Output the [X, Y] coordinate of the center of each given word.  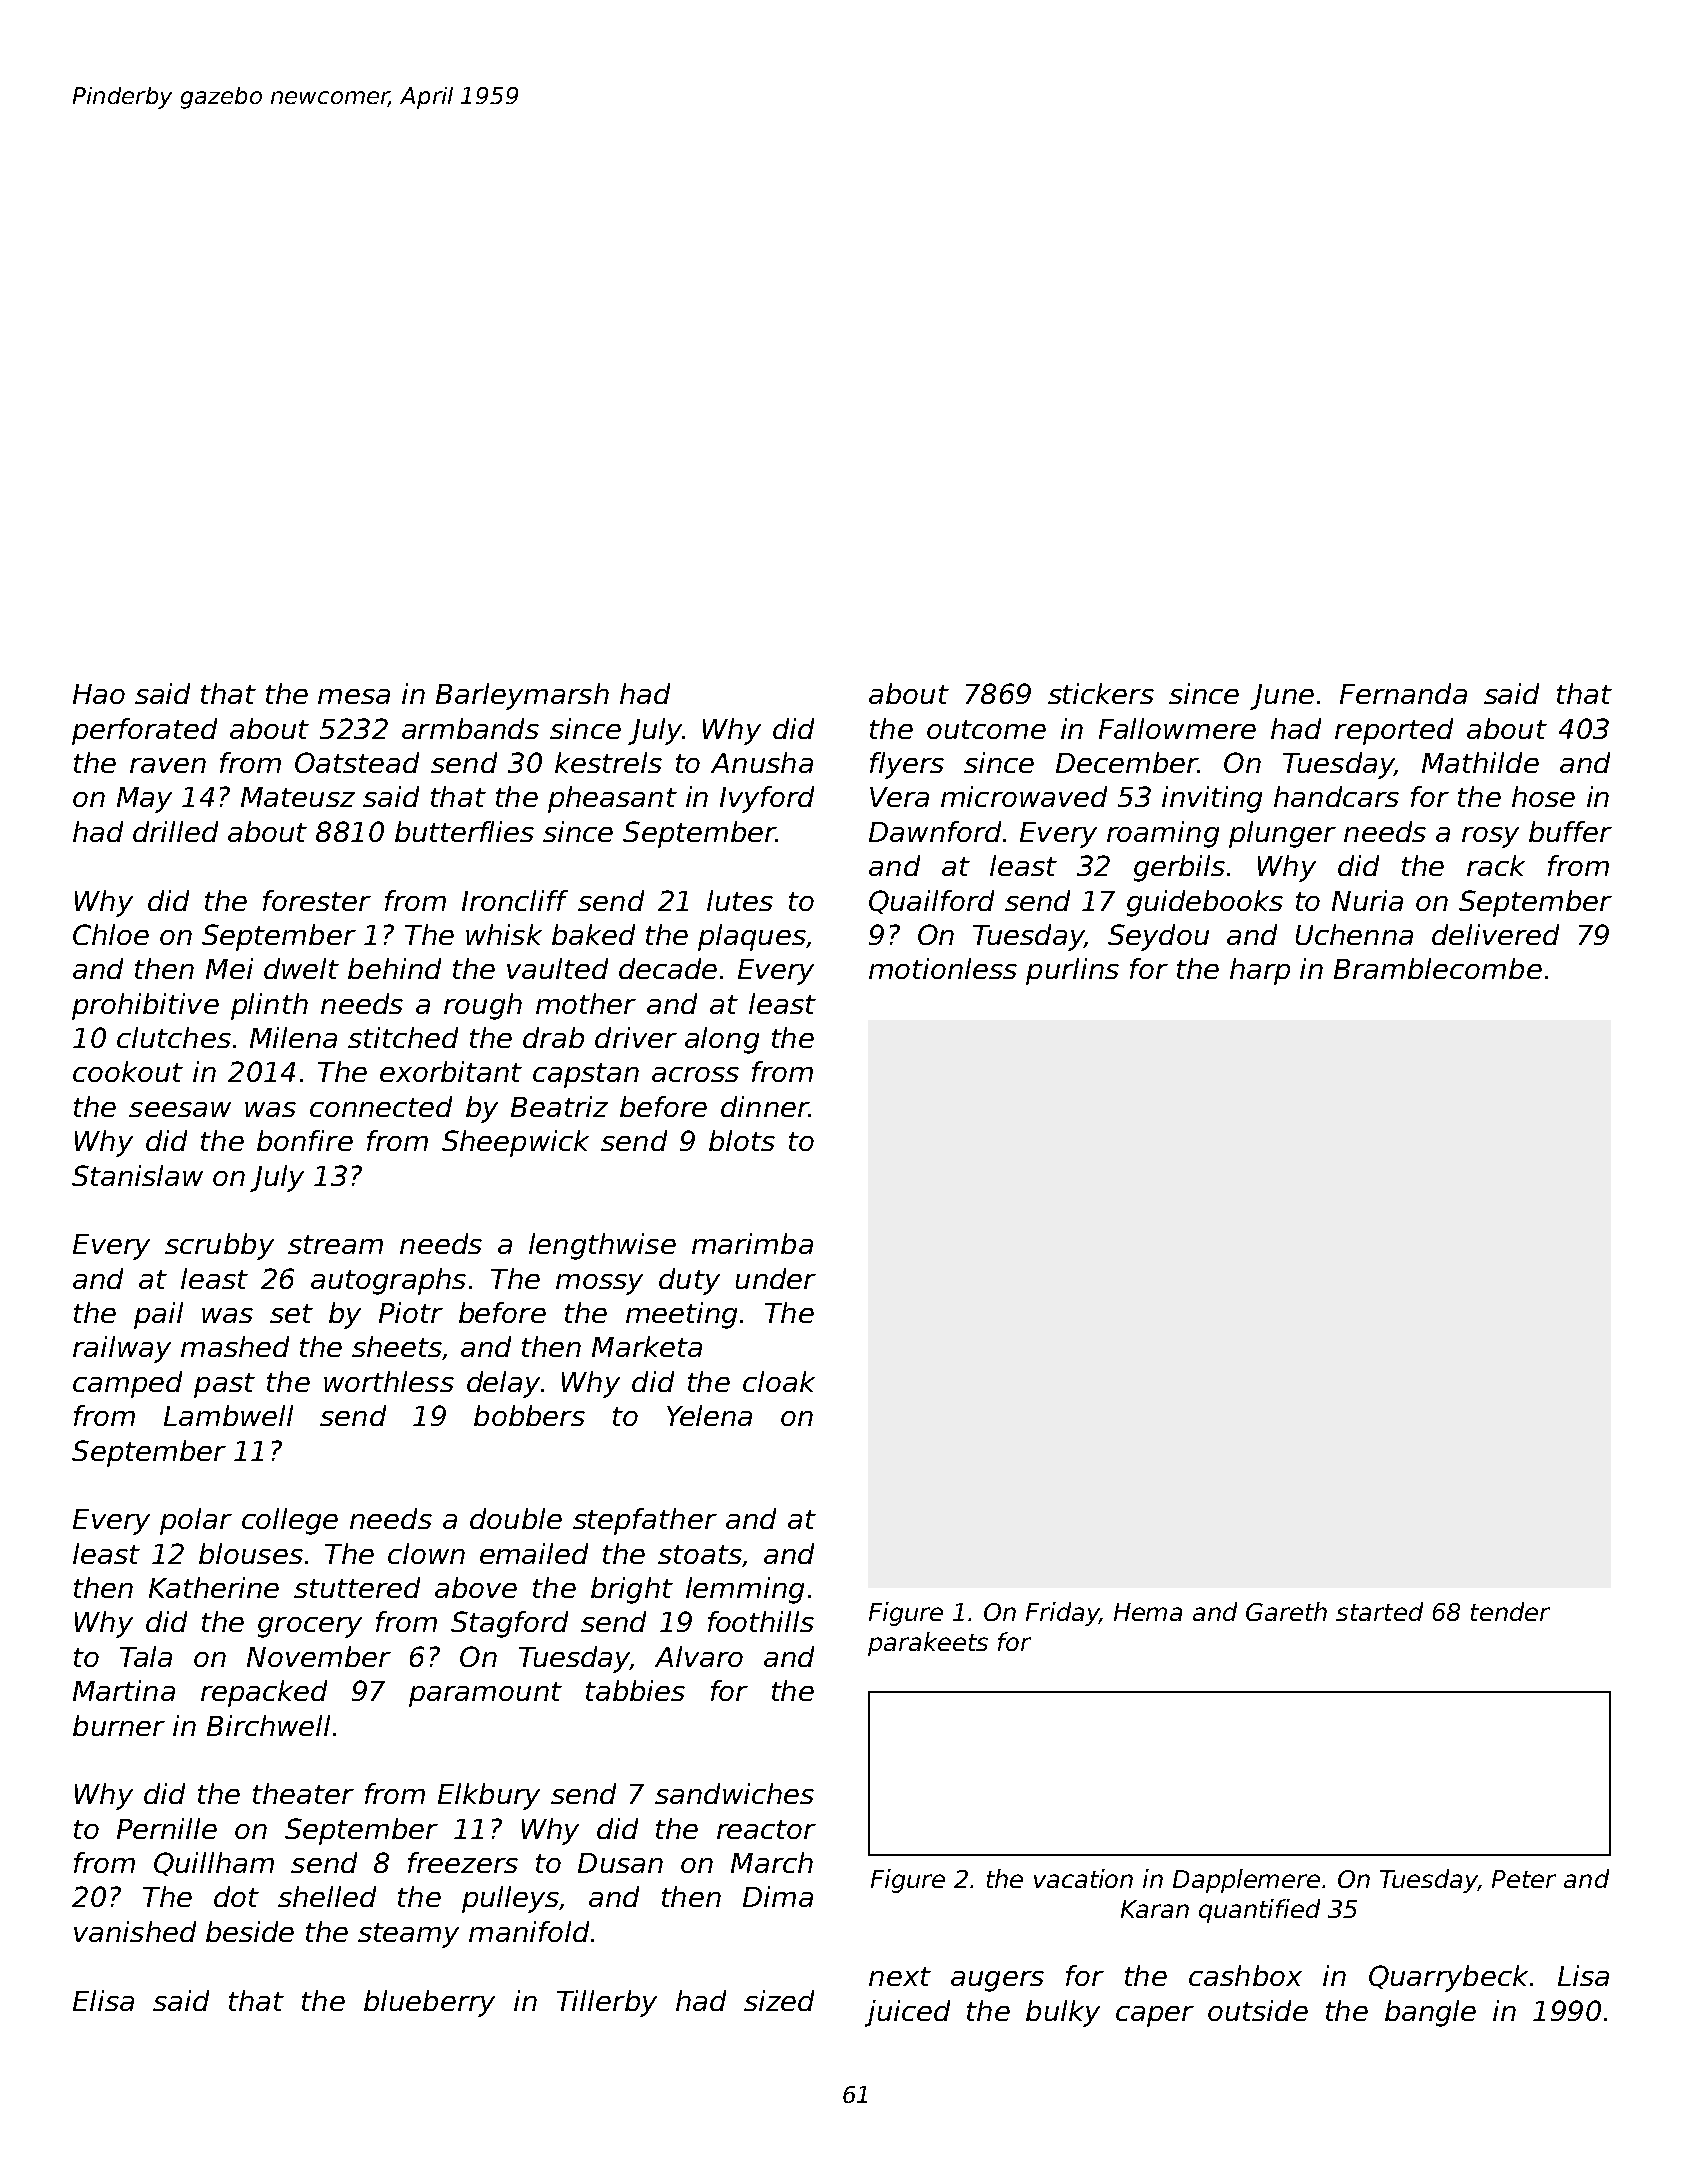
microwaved [1024, 796]
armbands [470, 728]
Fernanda [1403, 693]
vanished [135, 1931]
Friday [1062, 1614]
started [1379, 1611]
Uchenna [1354, 934]
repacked [264, 1693]
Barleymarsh [522, 696]
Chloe [111, 934]
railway [122, 1349]
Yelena [709, 1415]
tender [1510, 1611]
